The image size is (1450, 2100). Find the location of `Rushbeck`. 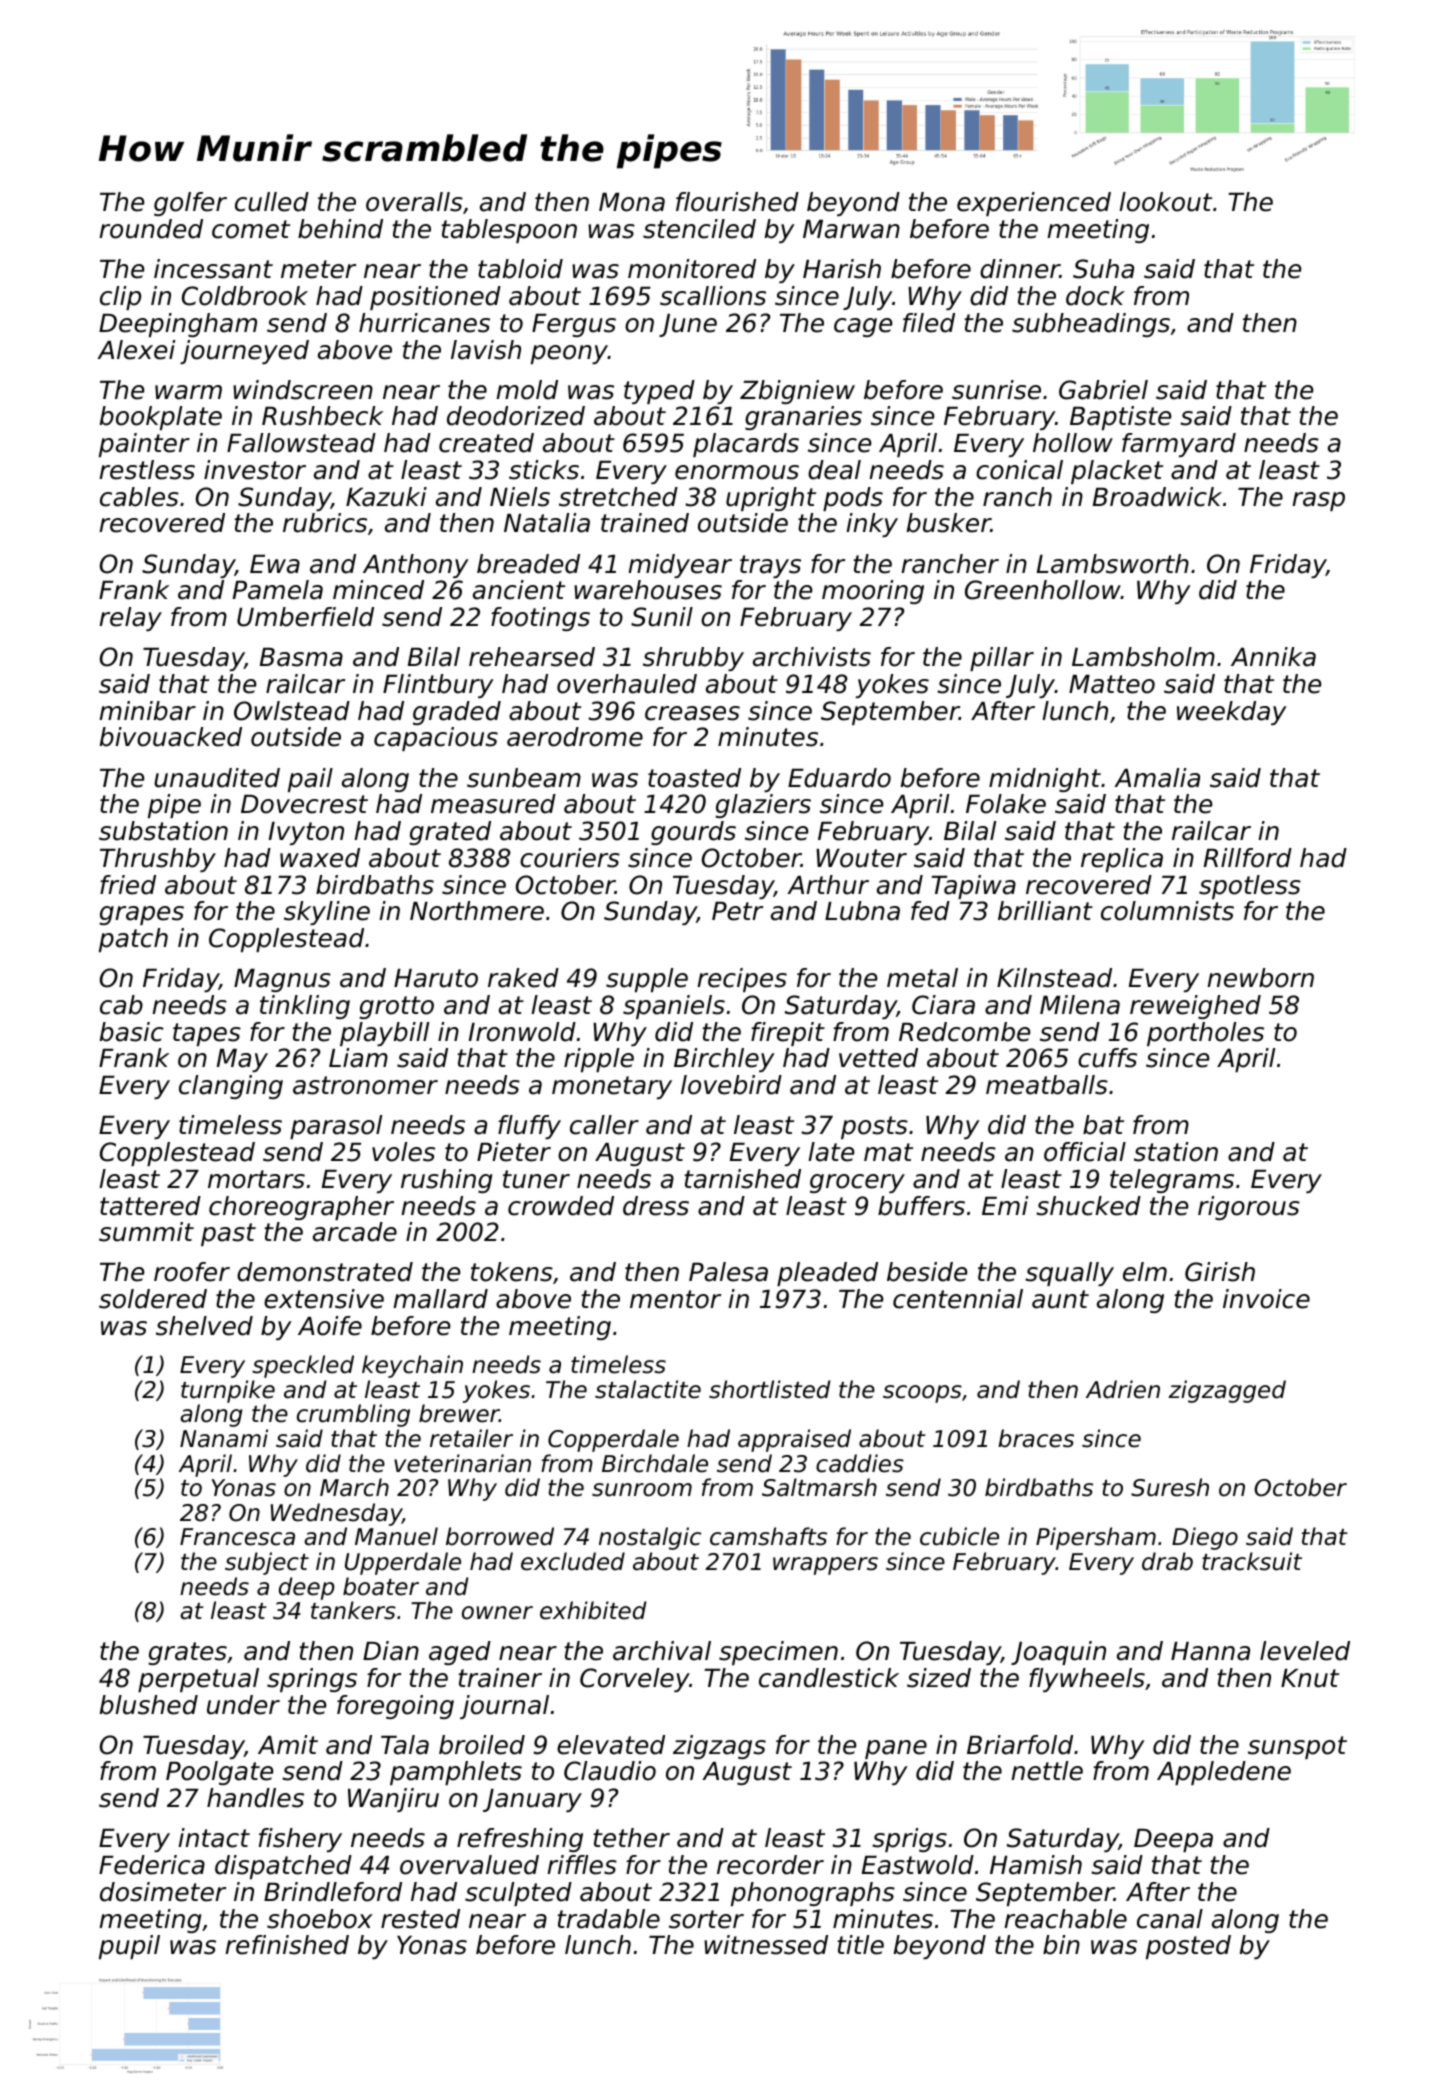

Rushbeck is located at coordinates (322, 416).
